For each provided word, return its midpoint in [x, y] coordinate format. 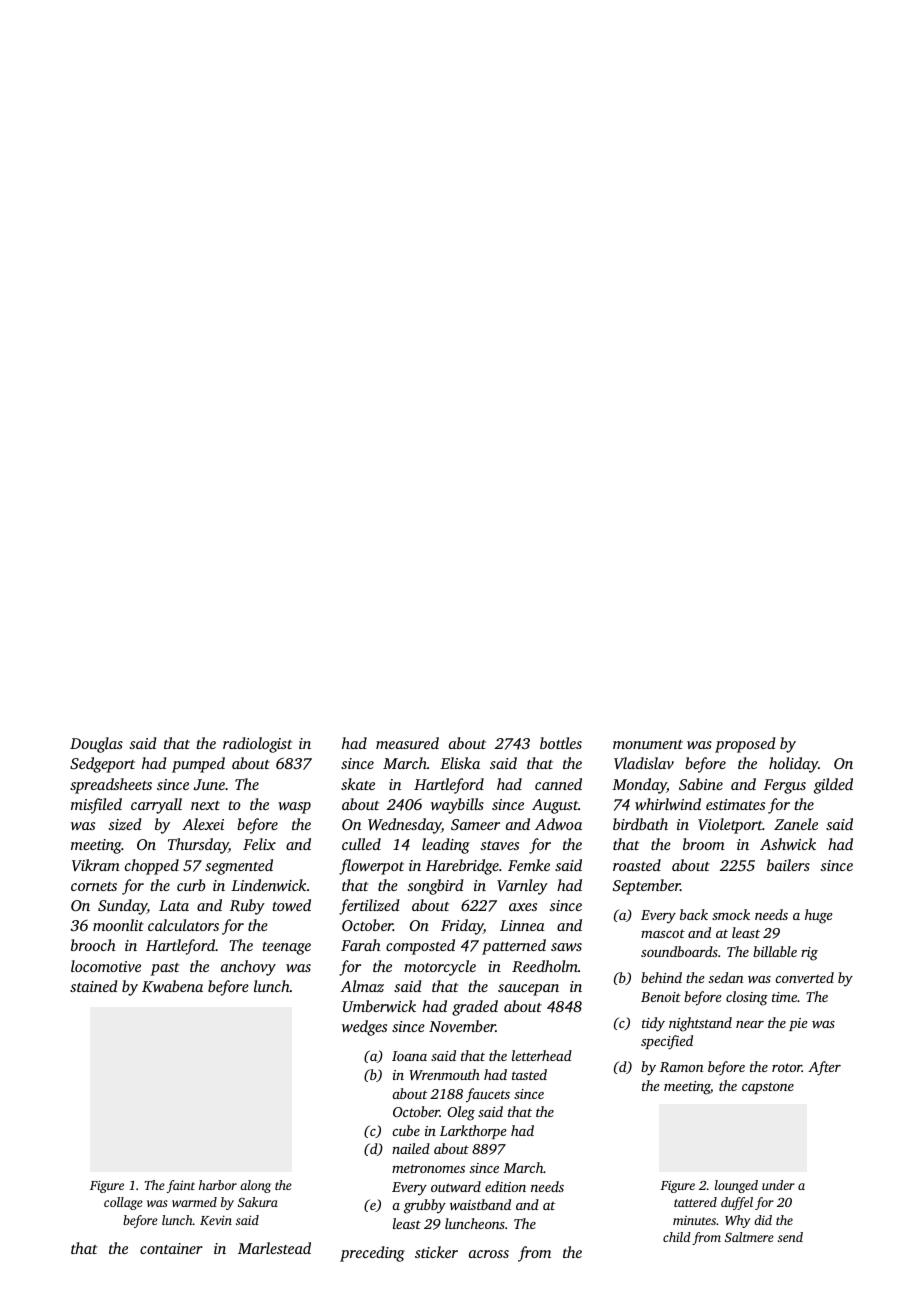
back [694, 914]
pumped [198, 765]
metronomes [428, 1168]
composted [420, 947]
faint [181, 1186]
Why [737, 1221]
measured [407, 743]
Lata [174, 905]
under [778, 1185]
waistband [480, 1204]
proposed [745, 745]
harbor [218, 1185]
